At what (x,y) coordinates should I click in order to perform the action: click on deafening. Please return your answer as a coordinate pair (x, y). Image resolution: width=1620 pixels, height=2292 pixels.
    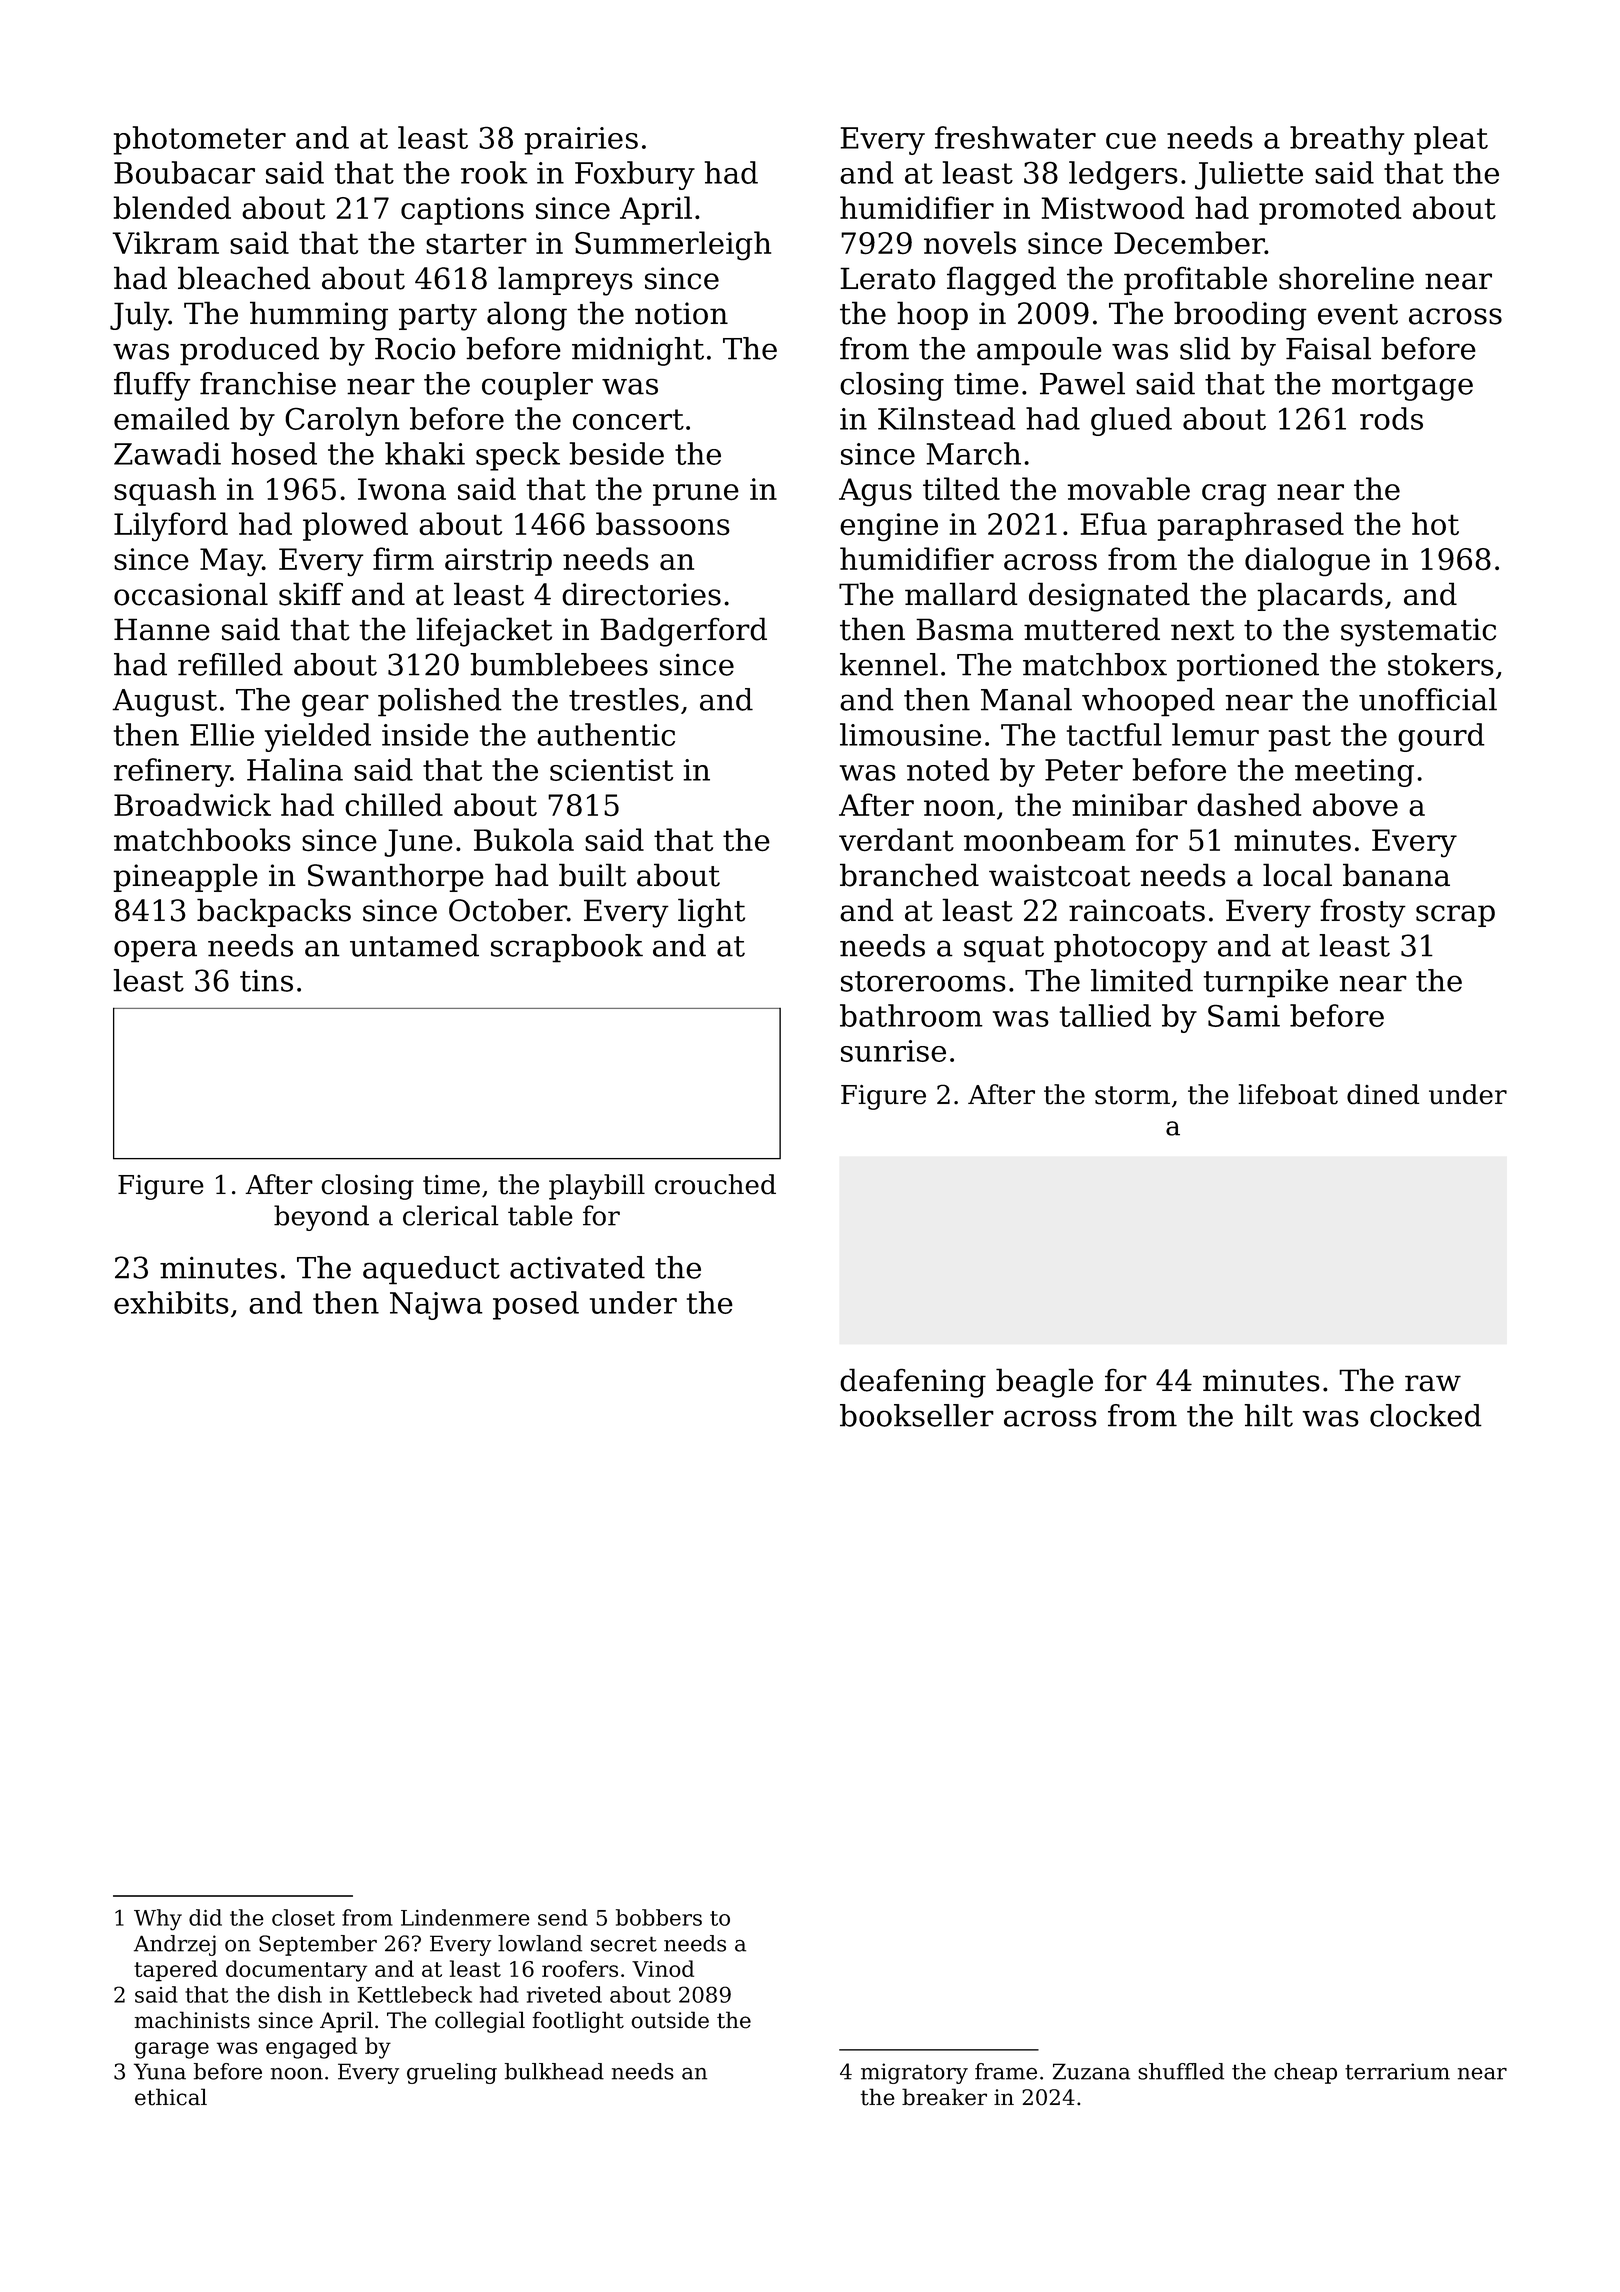
    Looking at the image, I should click on (913, 1383).
